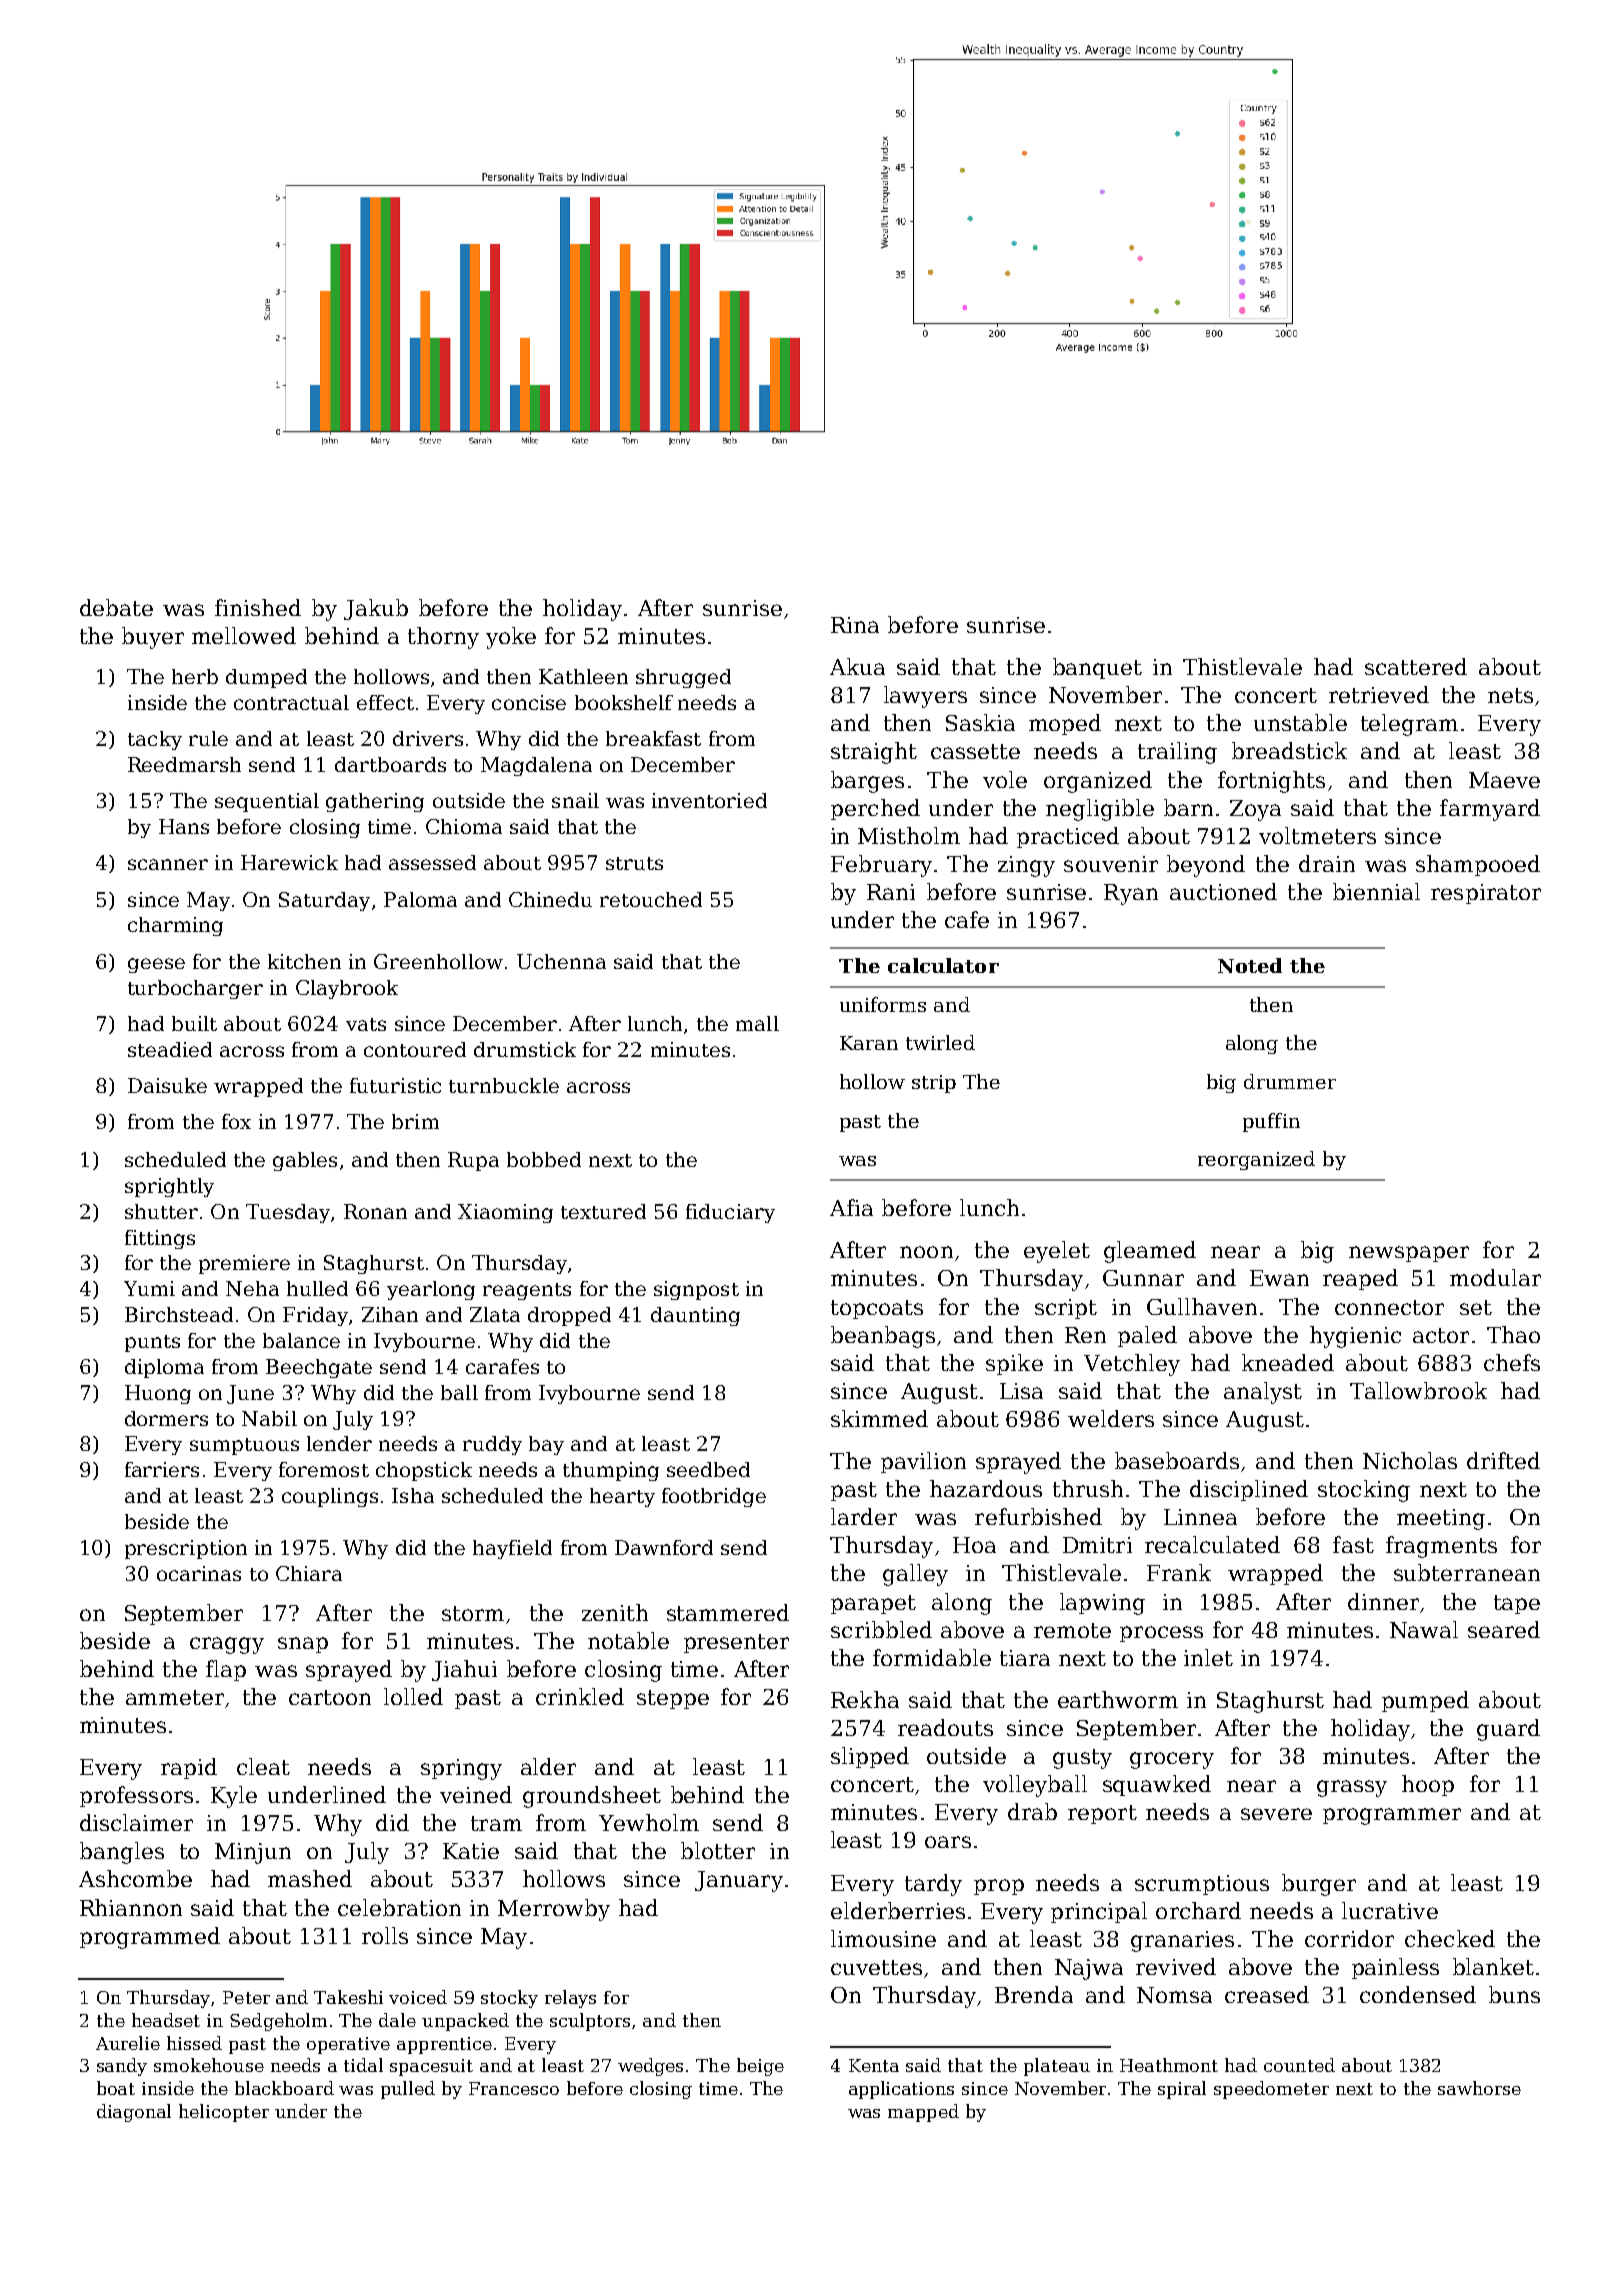 Image resolution: width=1620 pixels, height=2292 pixels. Describe the element at coordinates (1102, 1814) in the screenshot. I see `report` at that location.
